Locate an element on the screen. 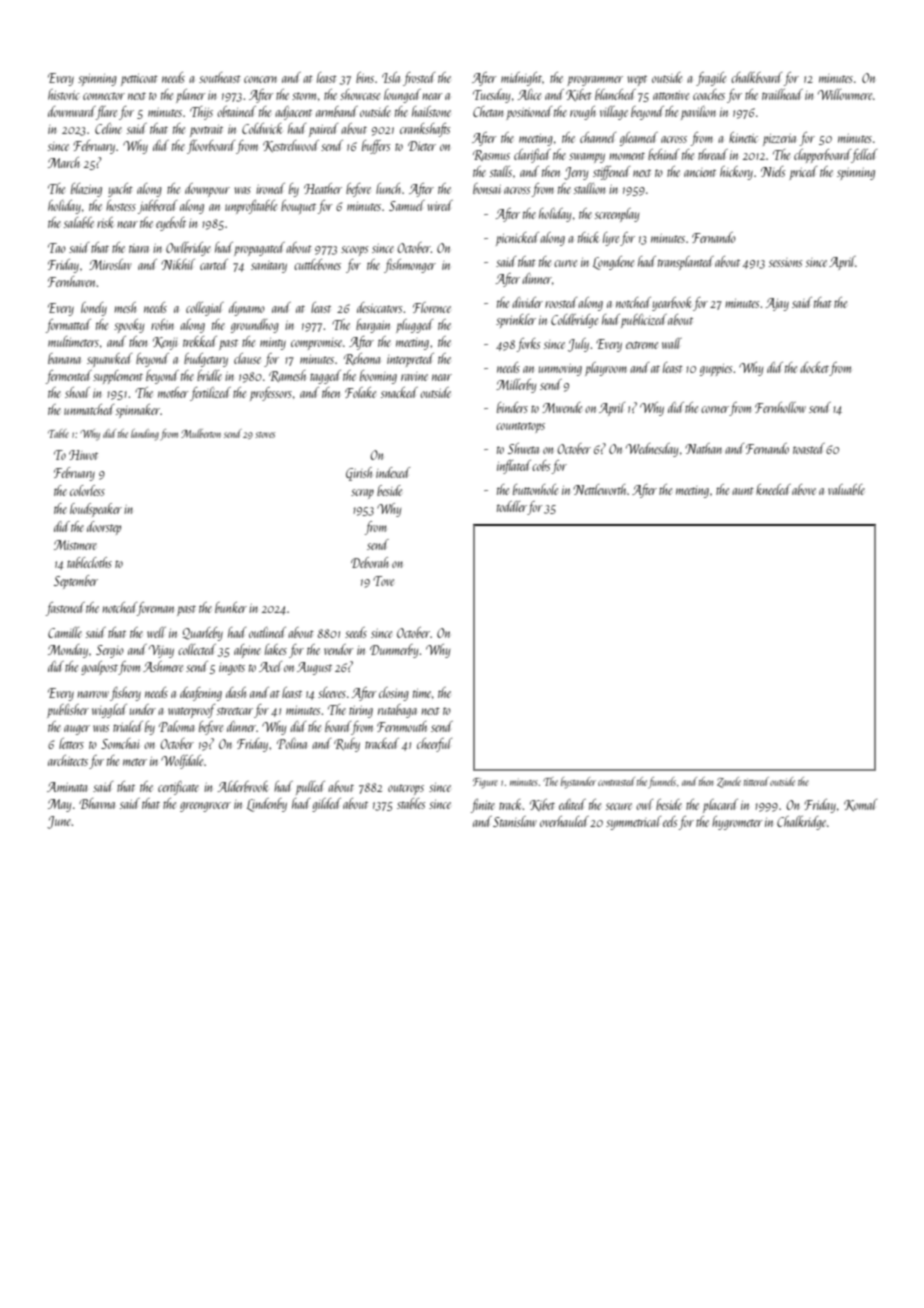 This screenshot has width=924, height=1308. toasted is located at coordinates (809, 448).
